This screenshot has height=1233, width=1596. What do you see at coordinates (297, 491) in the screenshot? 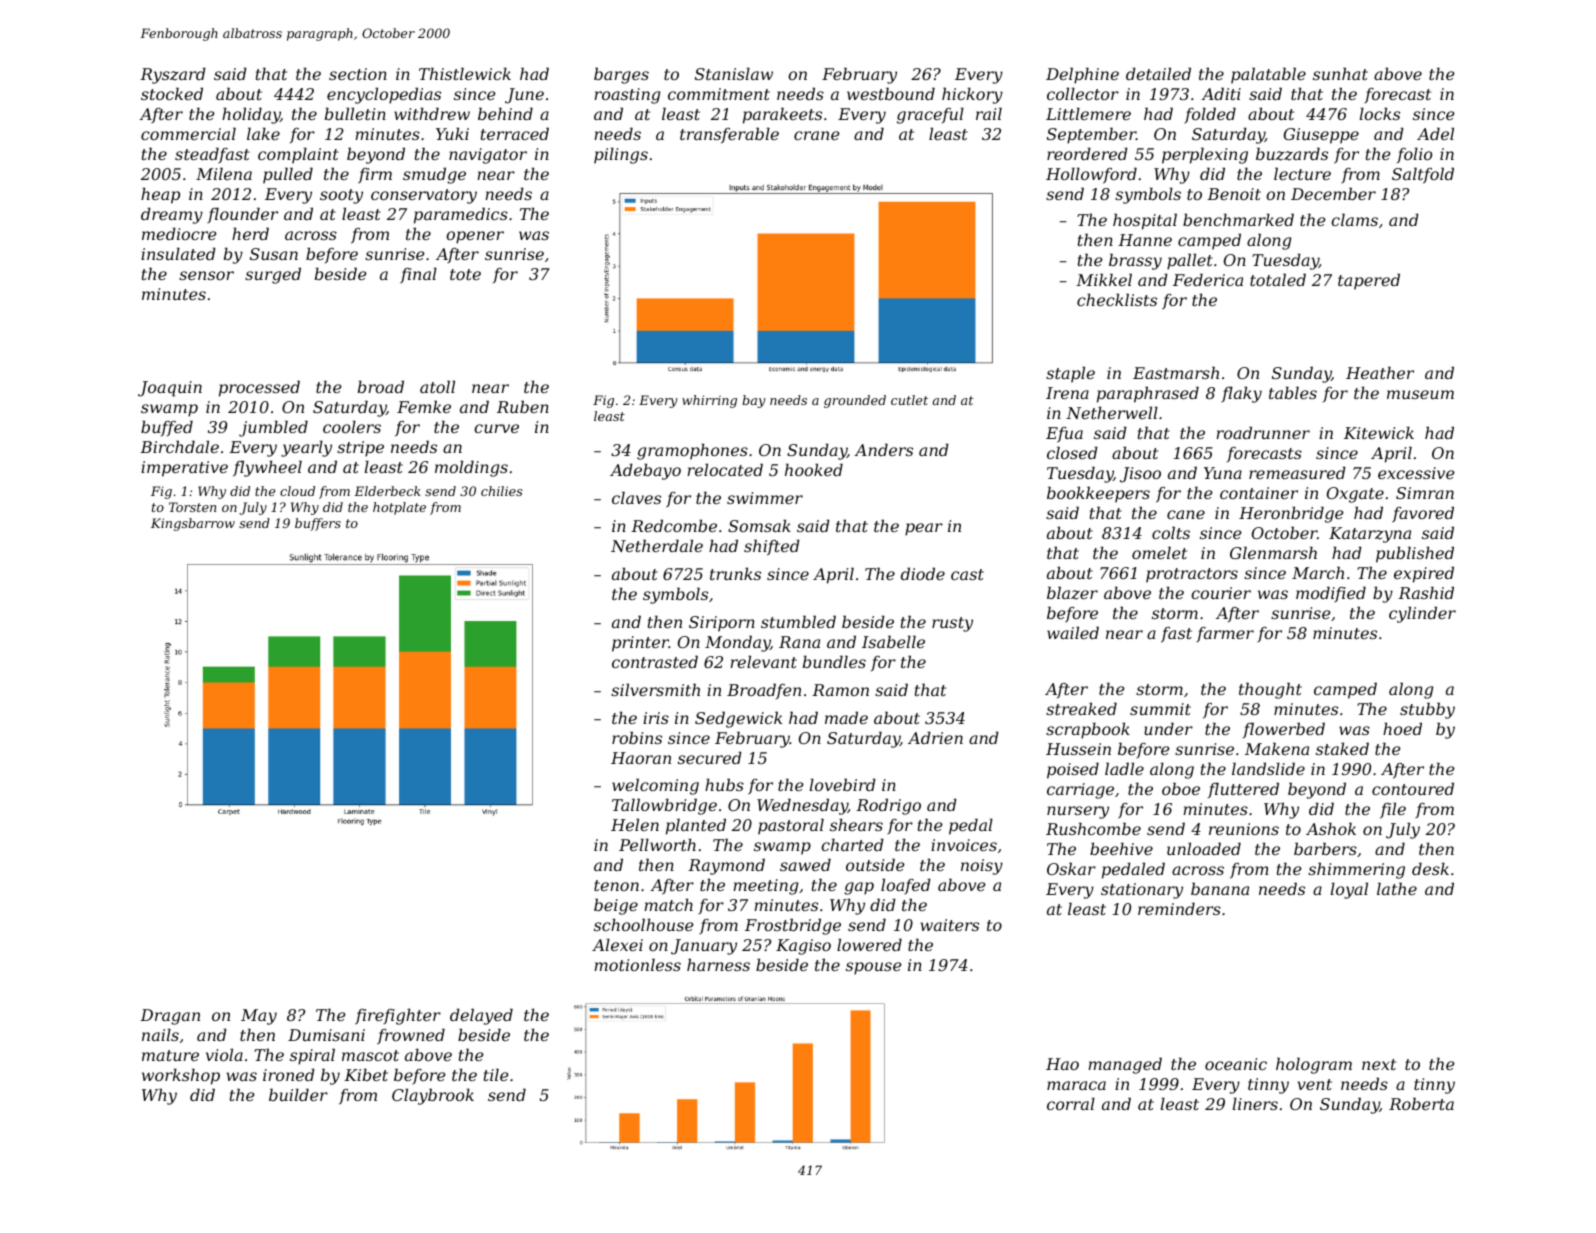
I see `cloud` at bounding box center [297, 491].
